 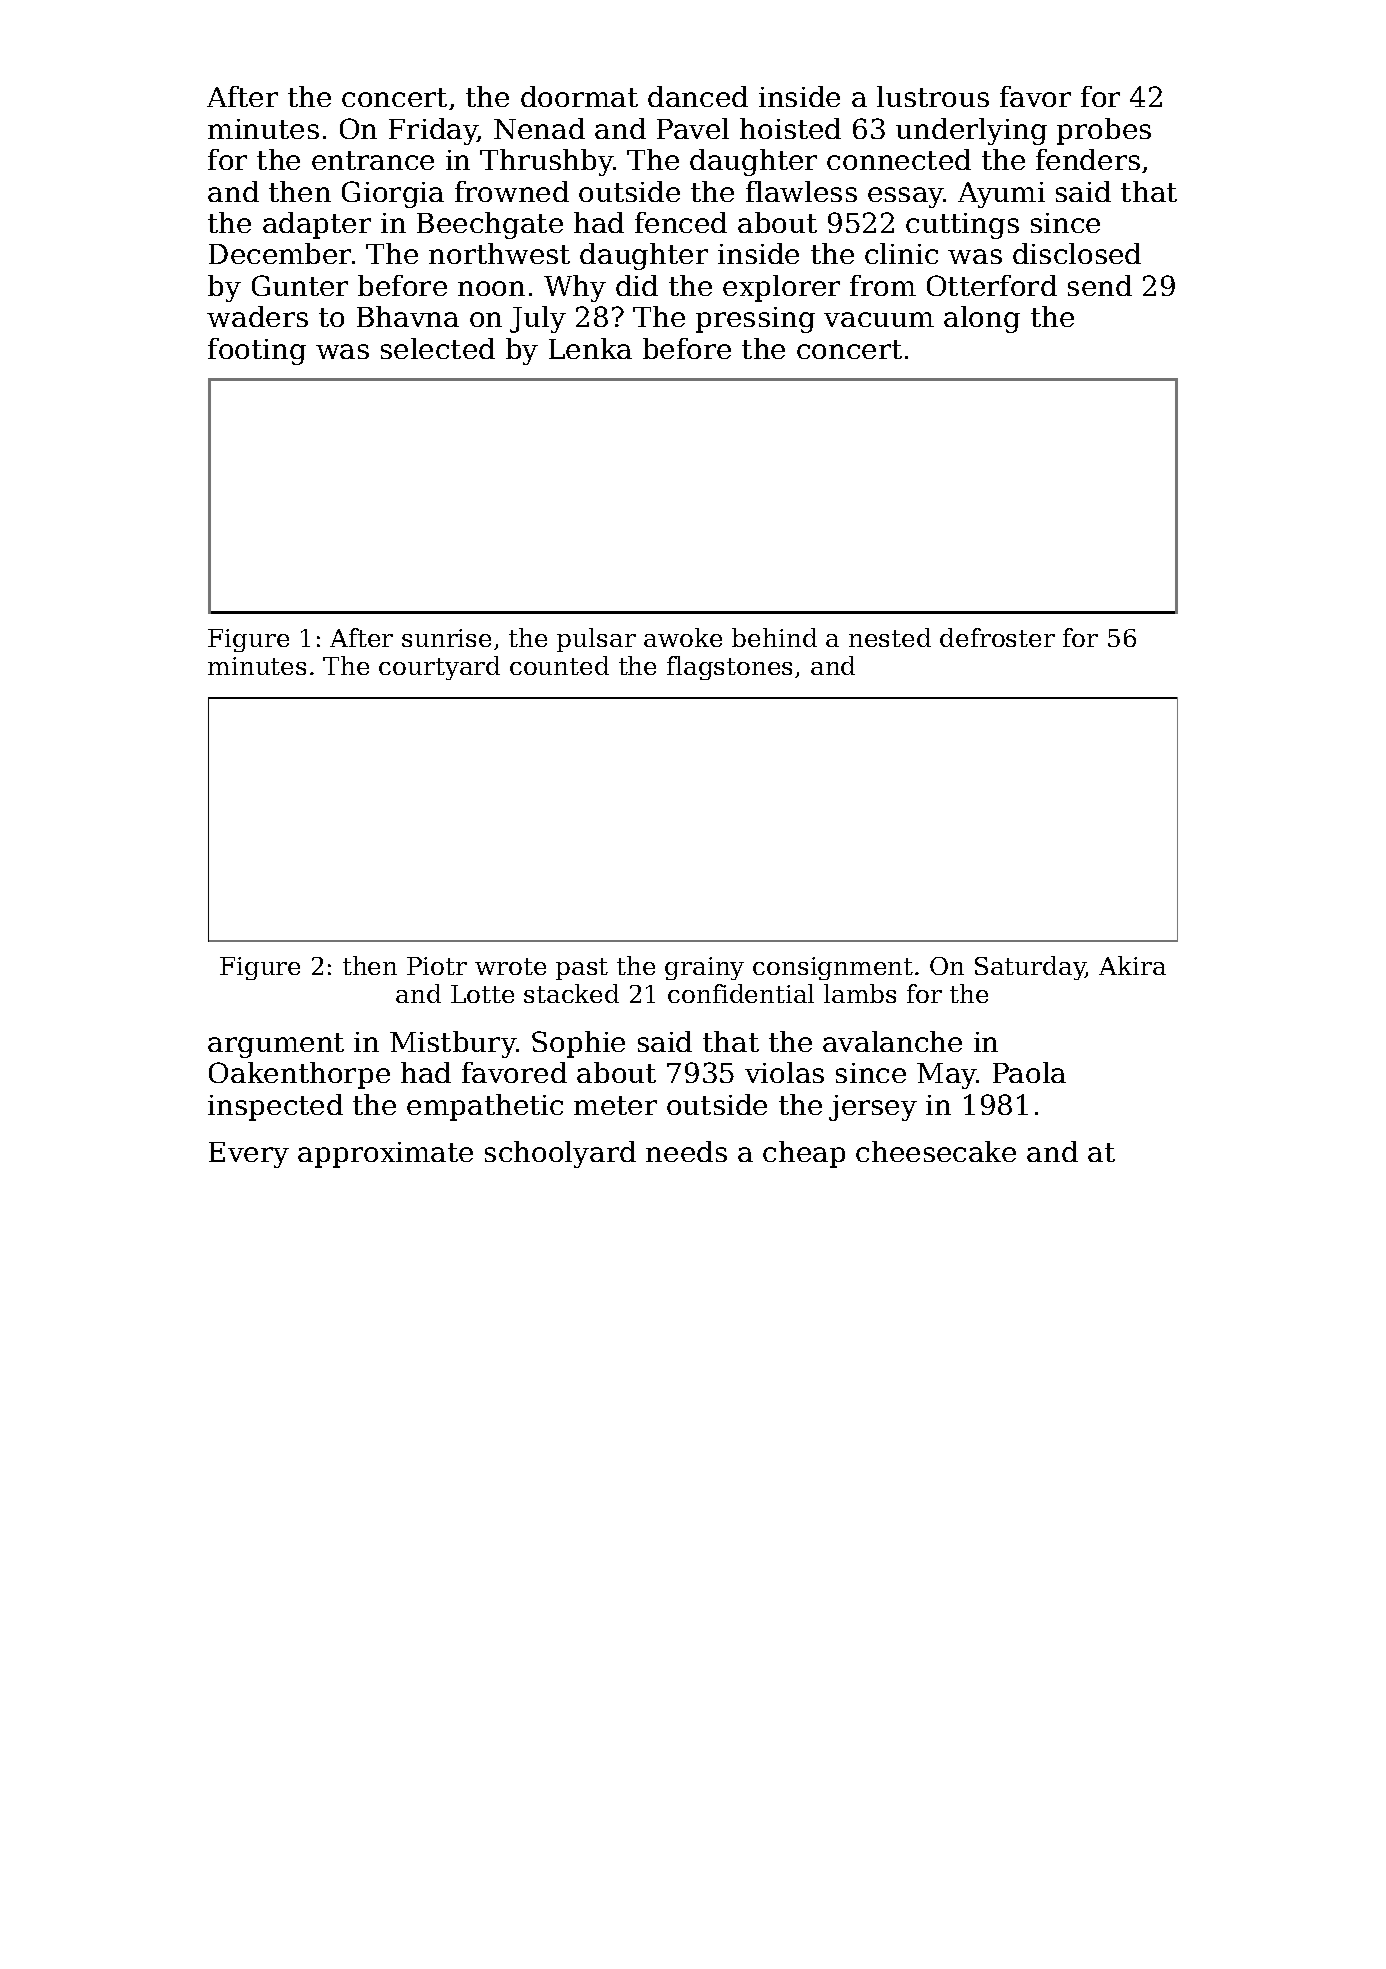 I want to click on flagstones, so click(x=729, y=668).
